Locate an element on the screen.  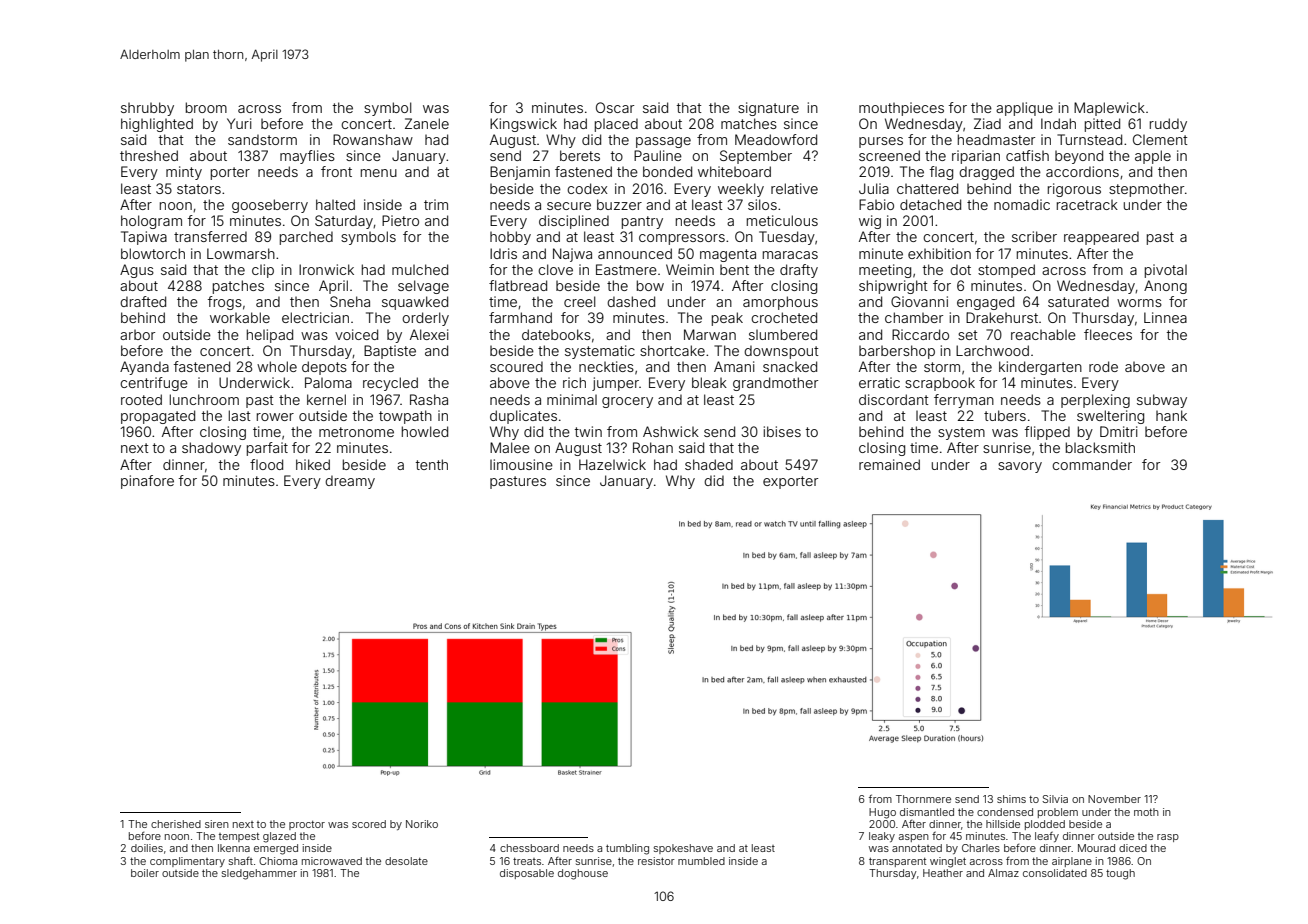
boiler is located at coordinates (145, 873).
